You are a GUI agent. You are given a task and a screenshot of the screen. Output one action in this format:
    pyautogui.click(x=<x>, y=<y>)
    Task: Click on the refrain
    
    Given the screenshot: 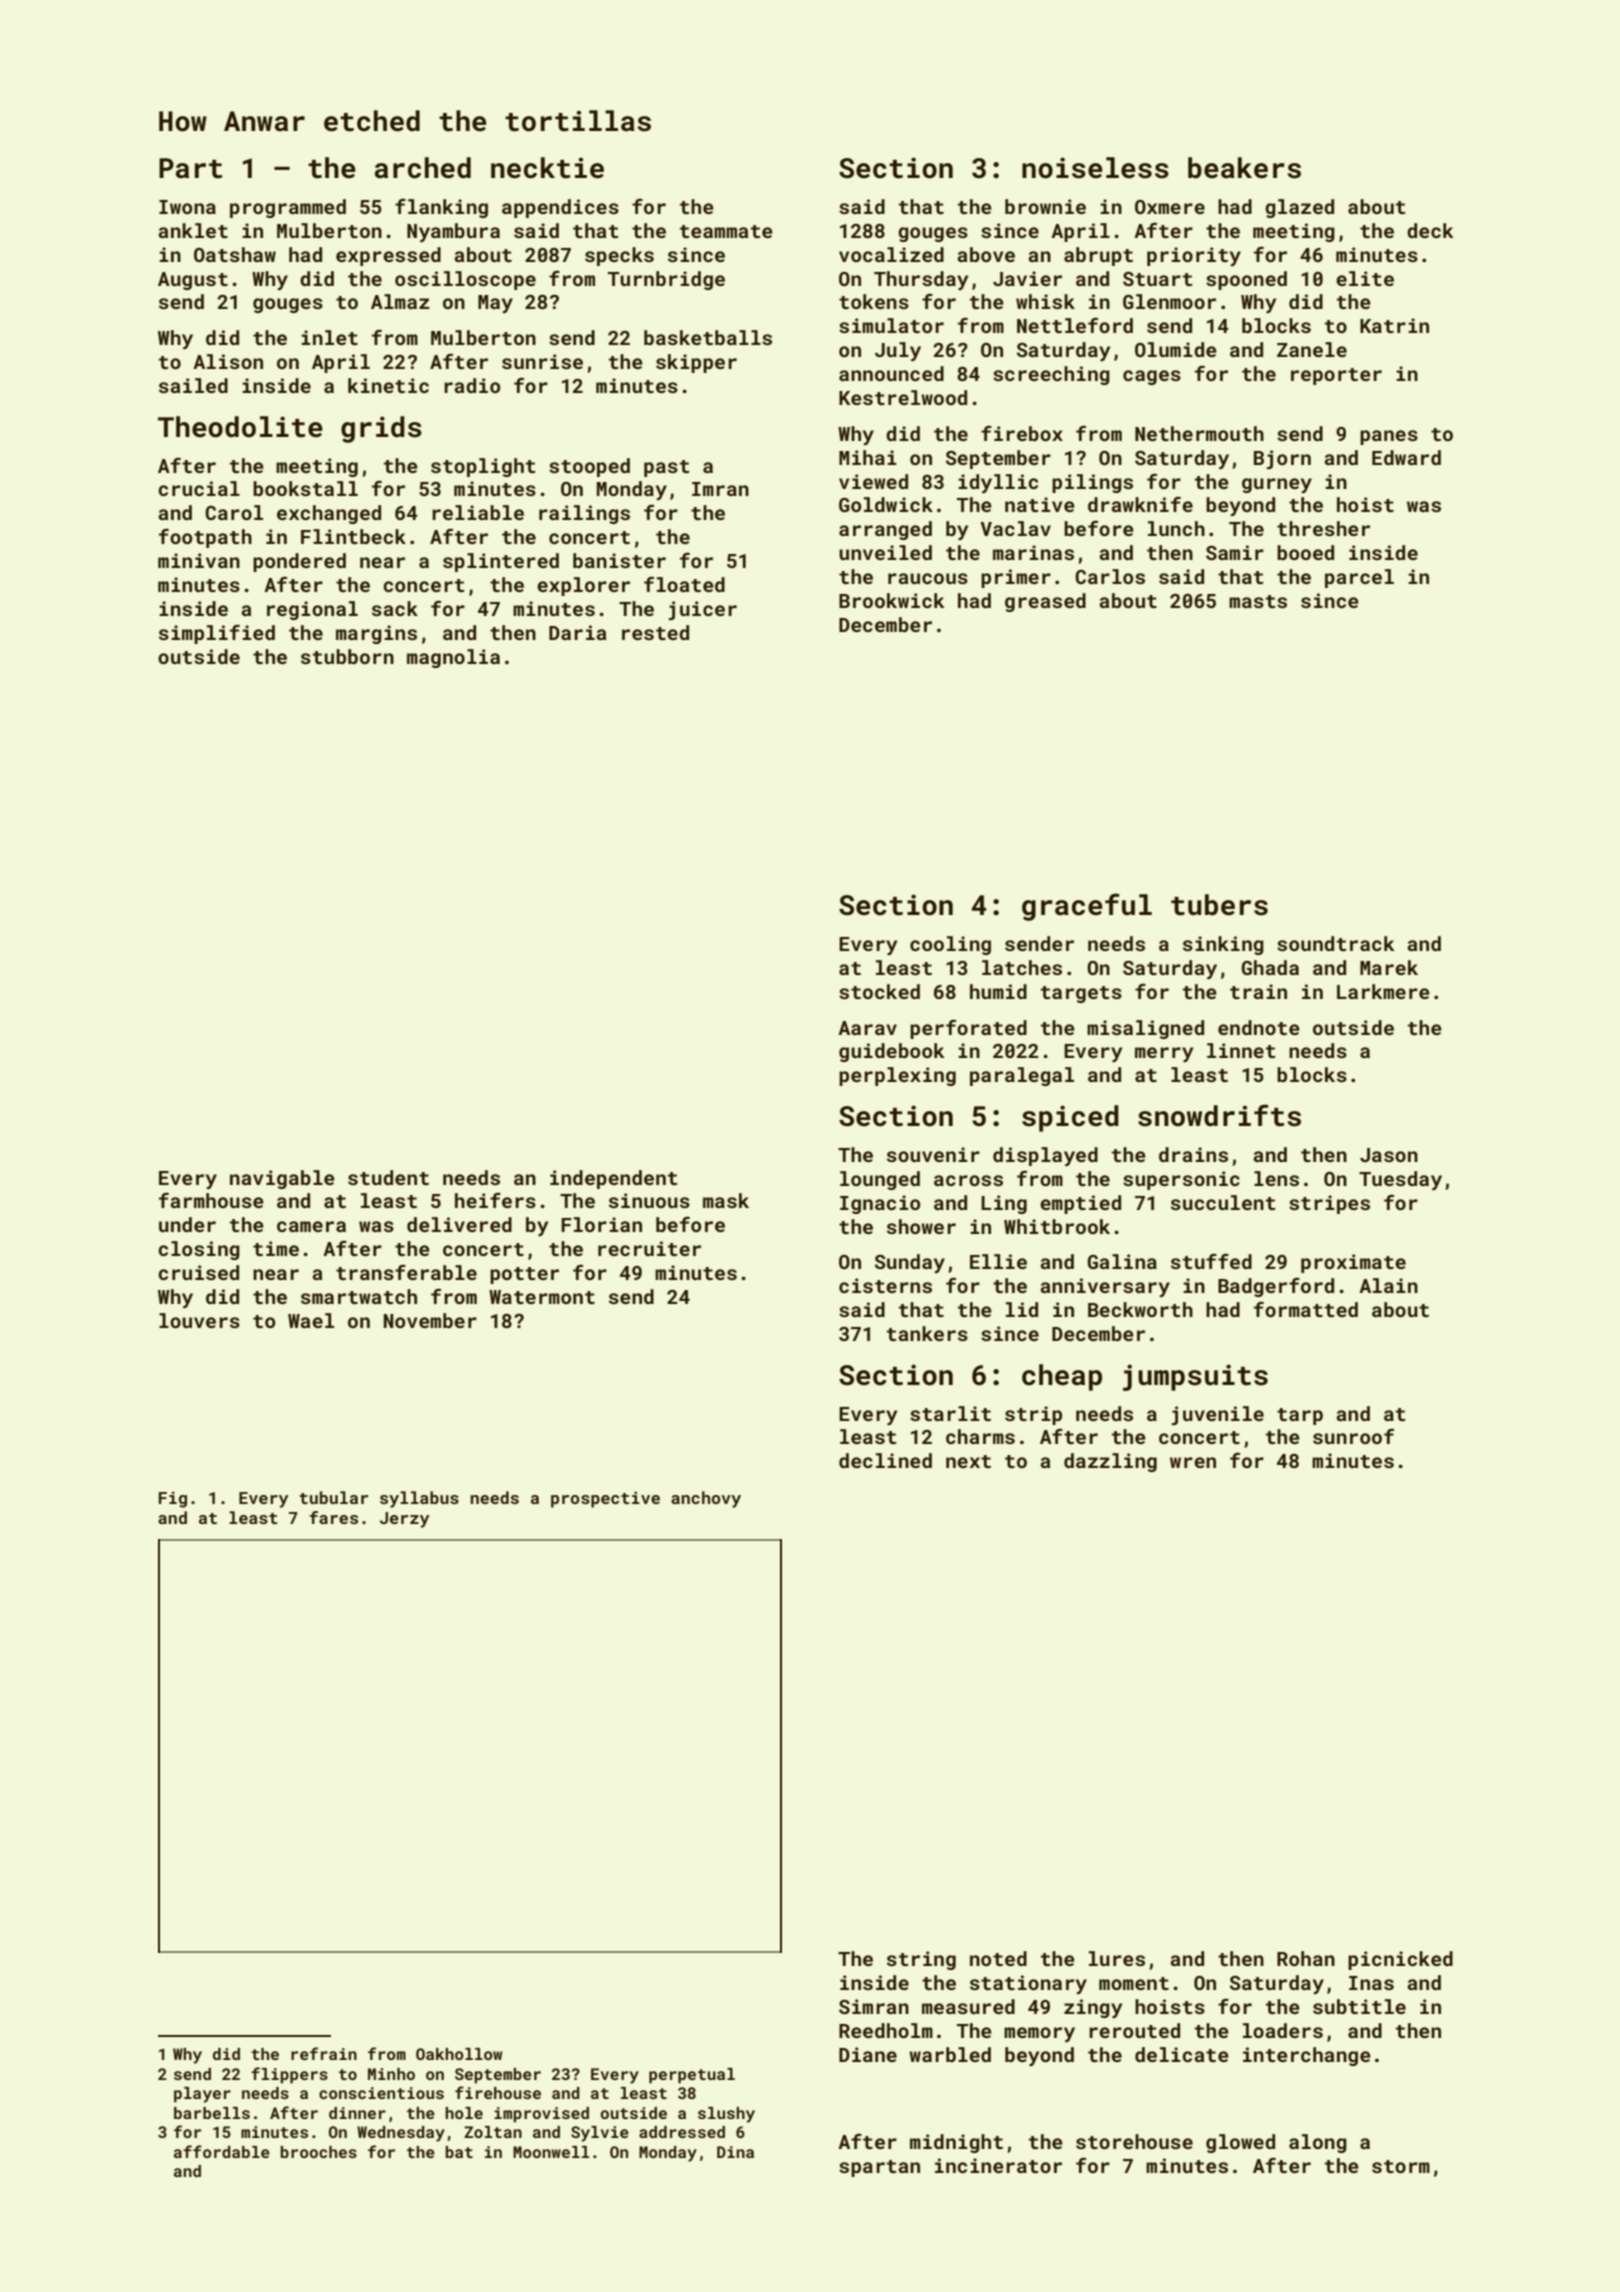 What is the action you would take?
    pyautogui.click(x=324, y=2053)
